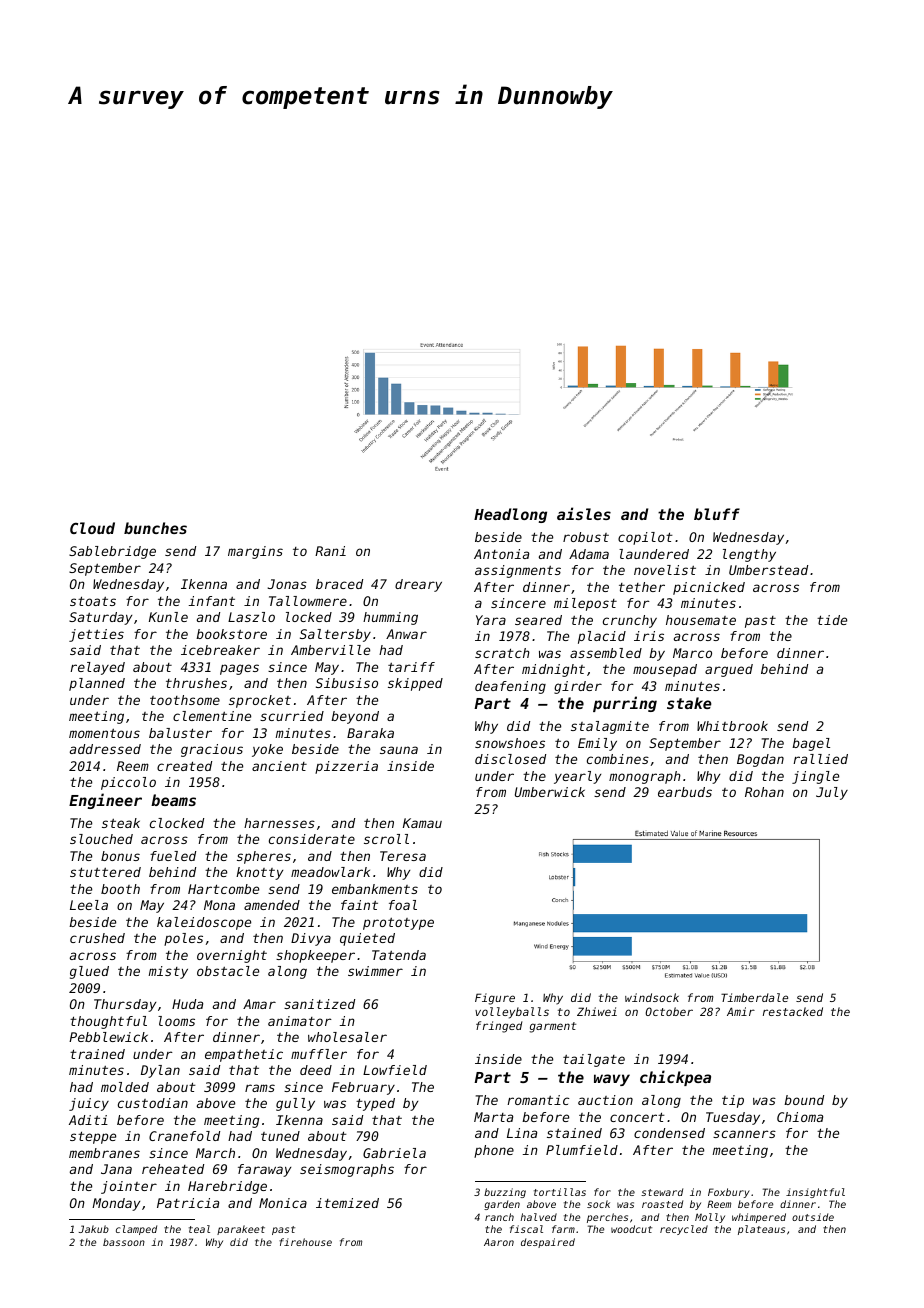 The width and height of the screenshot is (924, 1308). What do you see at coordinates (94, 1229) in the screenshot?
I see `Jakub` at bounding box center [94, 1229].
